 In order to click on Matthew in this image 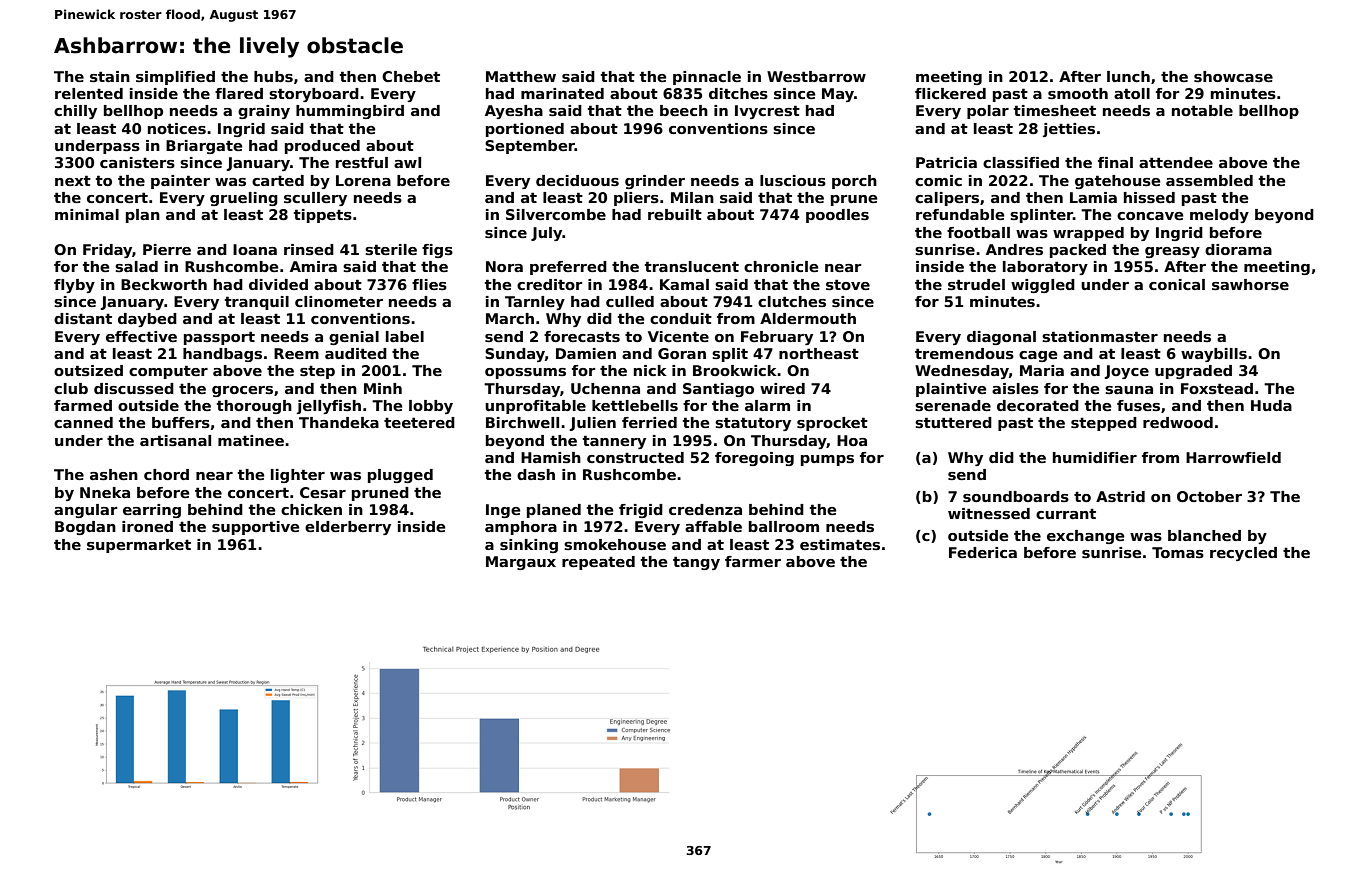, I will do `click(521, 76)`.
